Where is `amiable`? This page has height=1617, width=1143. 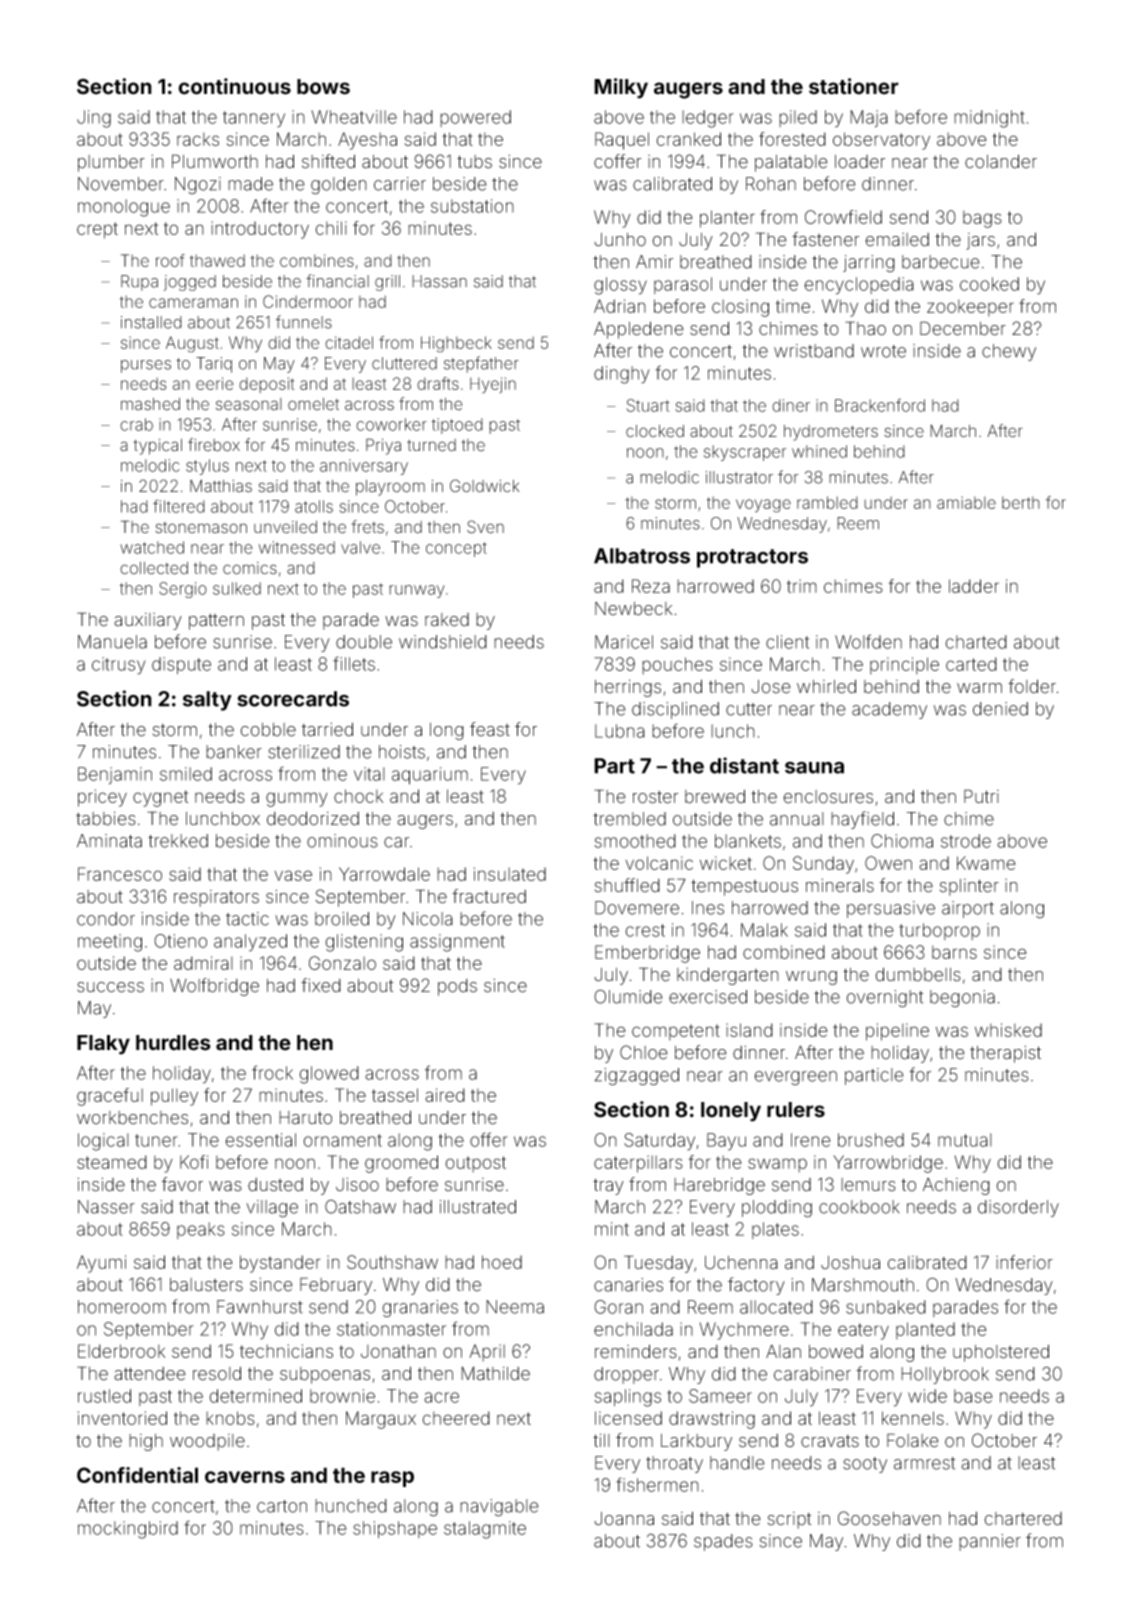 amiable is located at coordinates (966, 502).
